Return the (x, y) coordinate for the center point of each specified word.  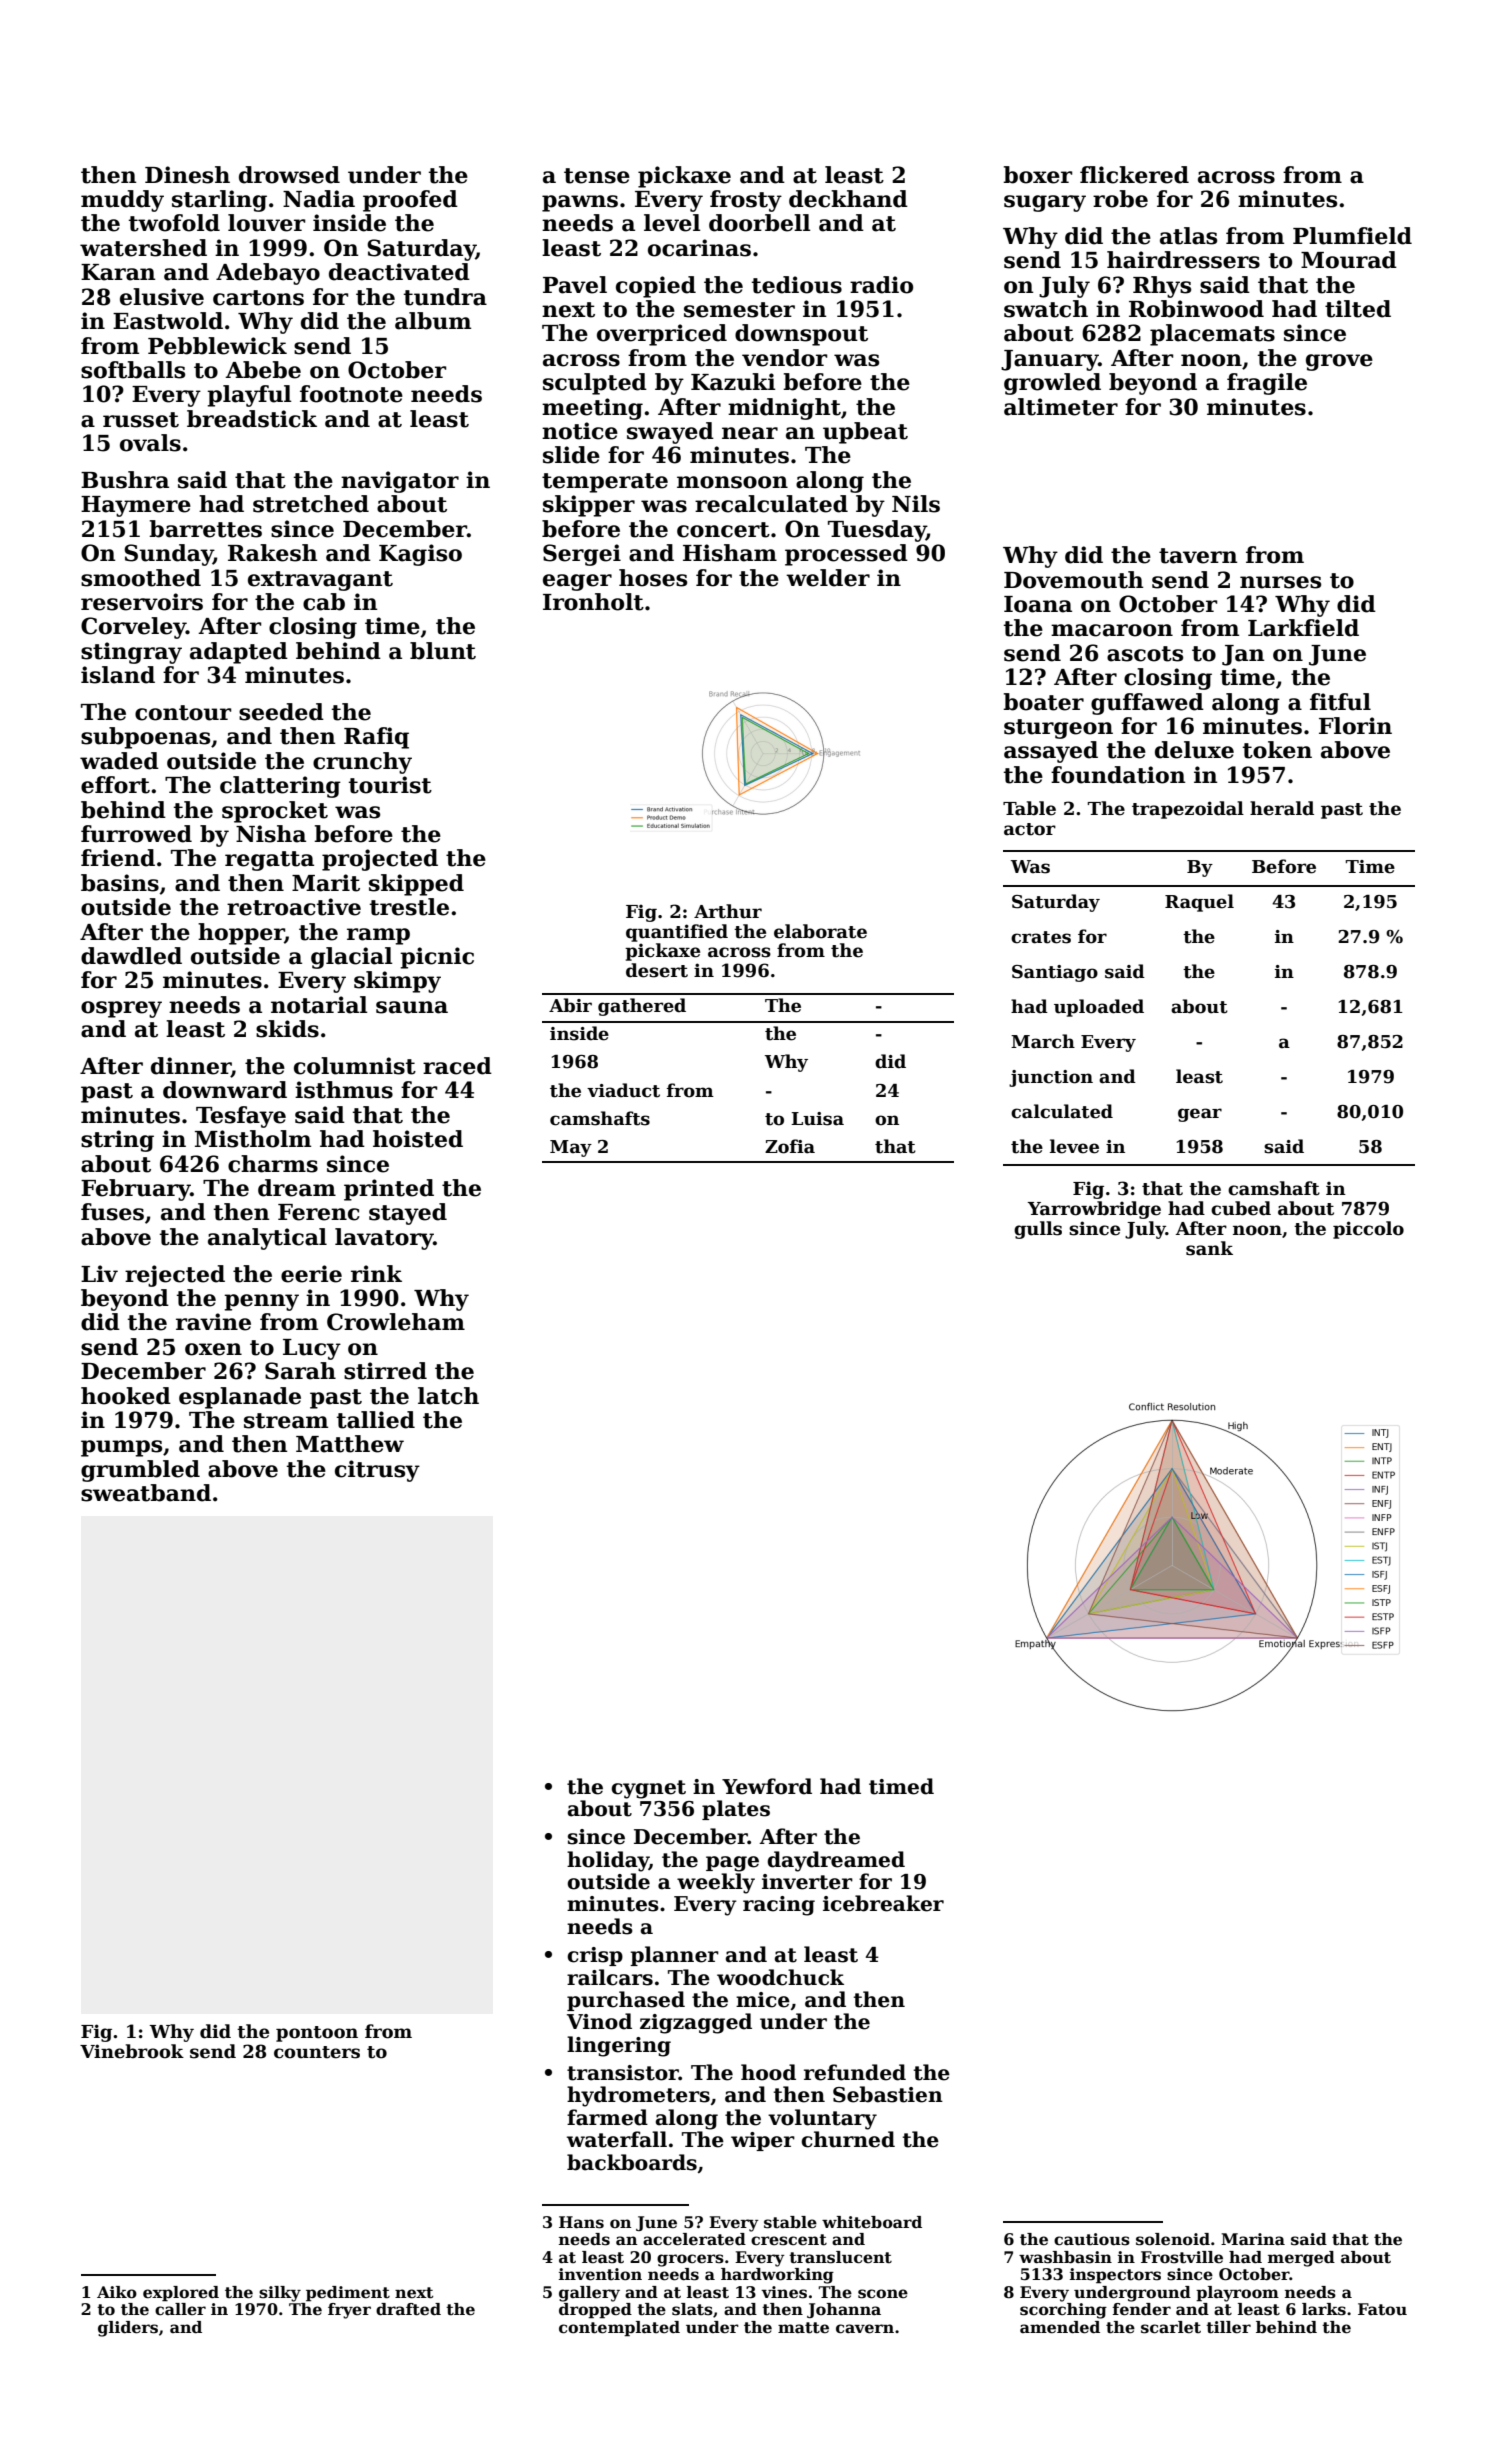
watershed (143, 248)
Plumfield (1352, 236)
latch (448, 1396)
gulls (1038, 1230)
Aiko (117, 2292)
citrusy (377, 1471)
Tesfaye (241, 1117)
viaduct (623, 1090)
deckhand (848, 199)
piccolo (1368, 1230)
